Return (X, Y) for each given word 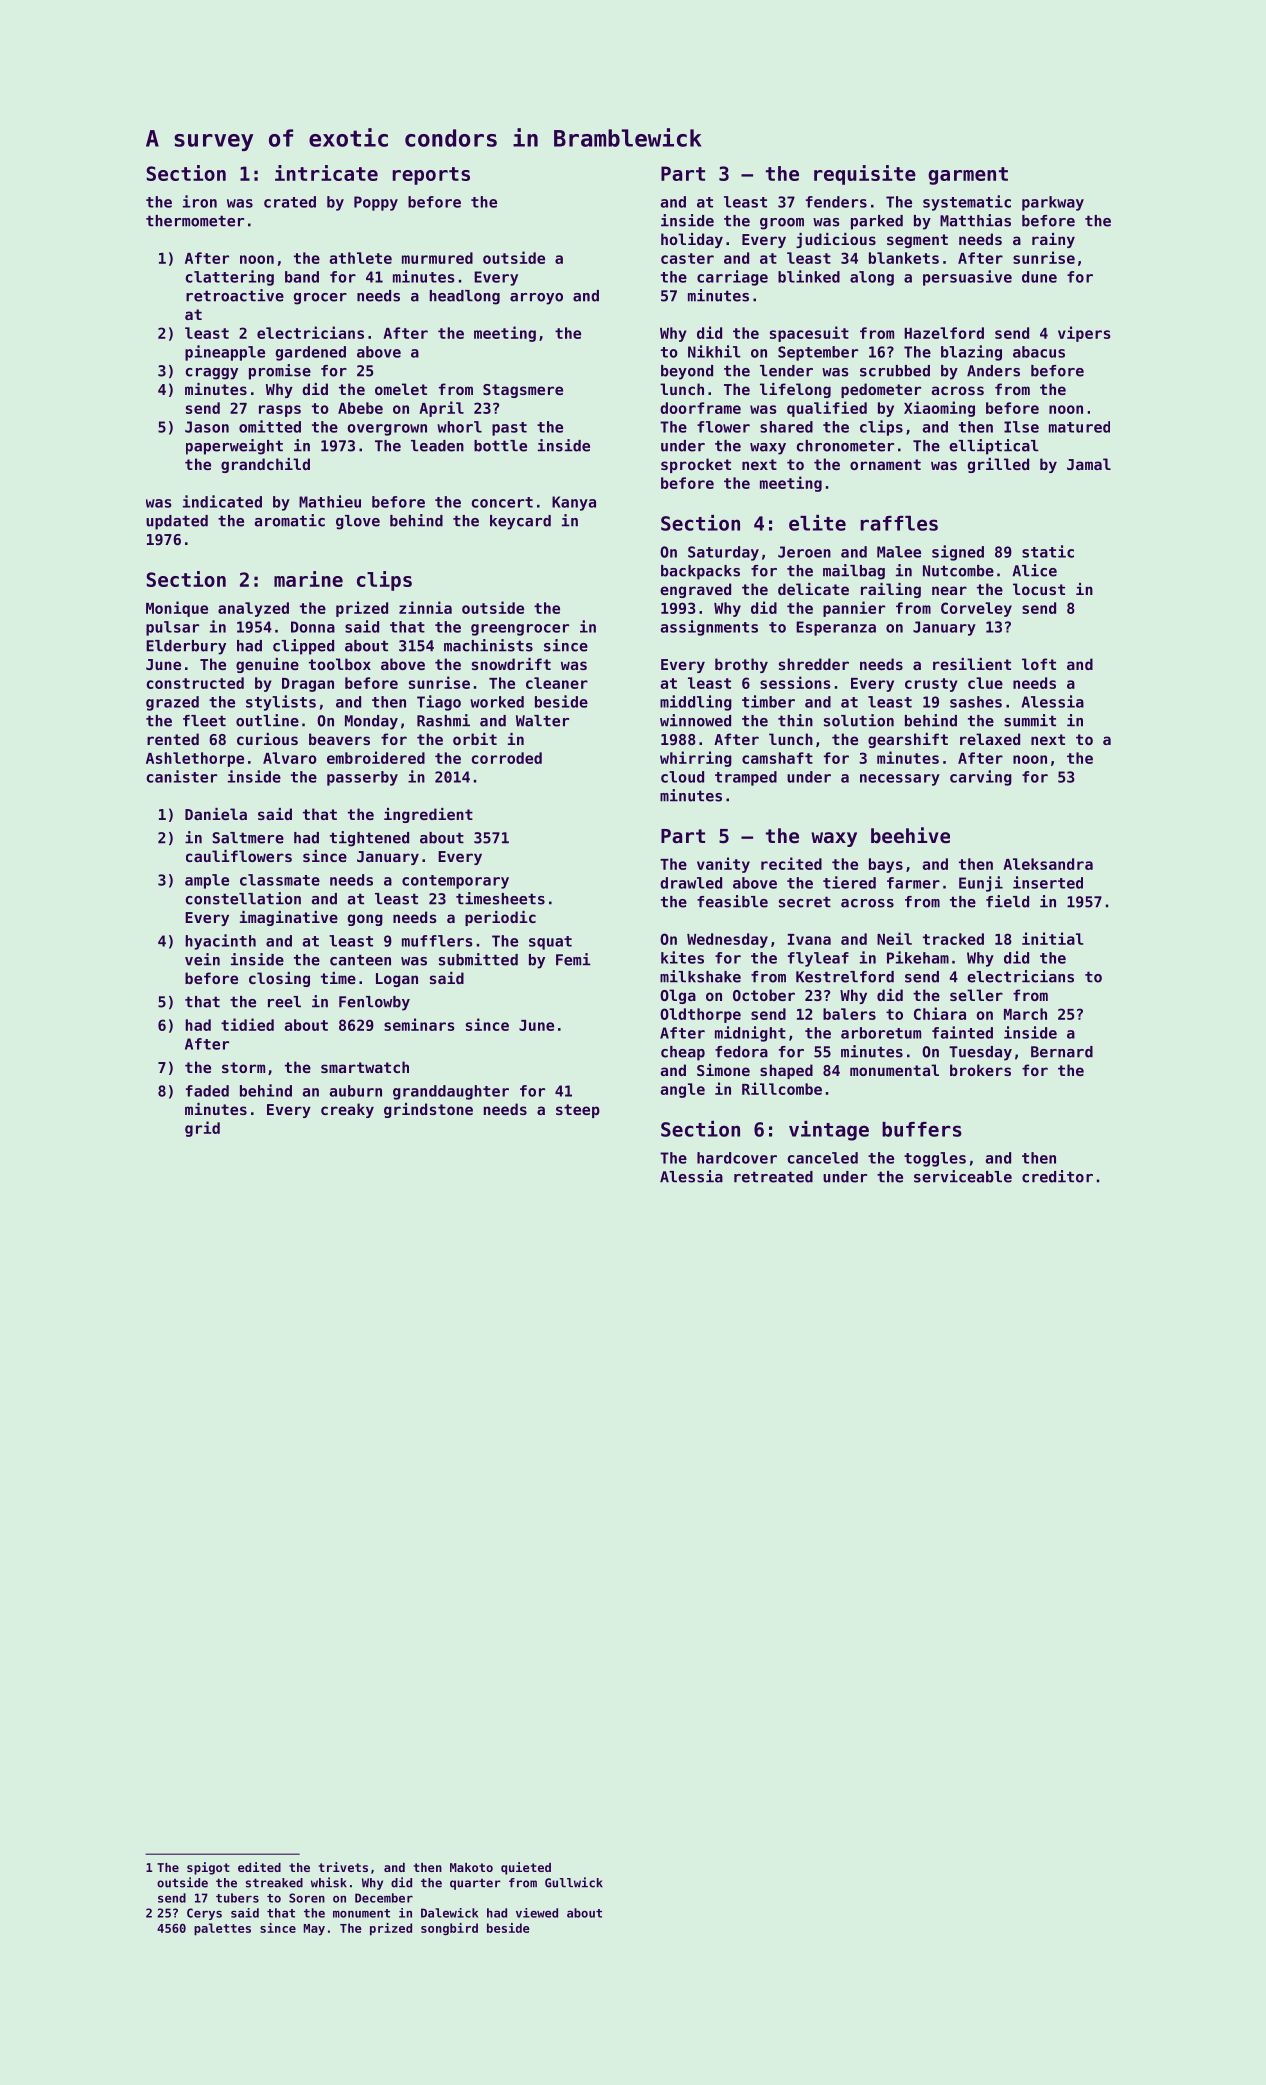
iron (200, 201)
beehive (910, 835)
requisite (865, 175)
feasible (732, 901)
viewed (537, 1913)
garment (968, 176)
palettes (222, 1929)
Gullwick (574, 1882)
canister (182, 776)
